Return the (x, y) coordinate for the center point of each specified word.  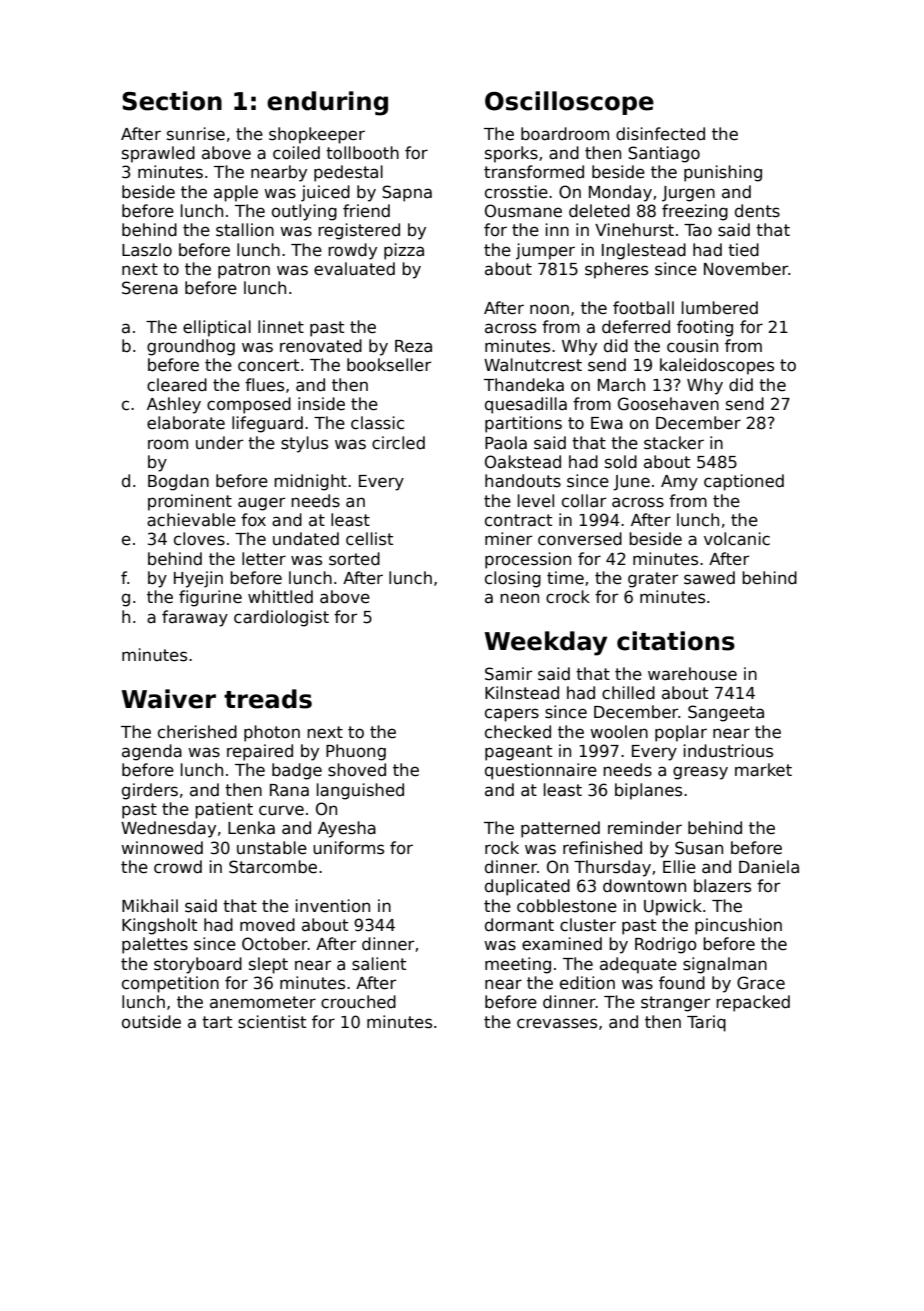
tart (217, 1022)
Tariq (706, 1023)
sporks (511, 154)
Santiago (664, 154)
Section (172, 101)
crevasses (557, 1023)
